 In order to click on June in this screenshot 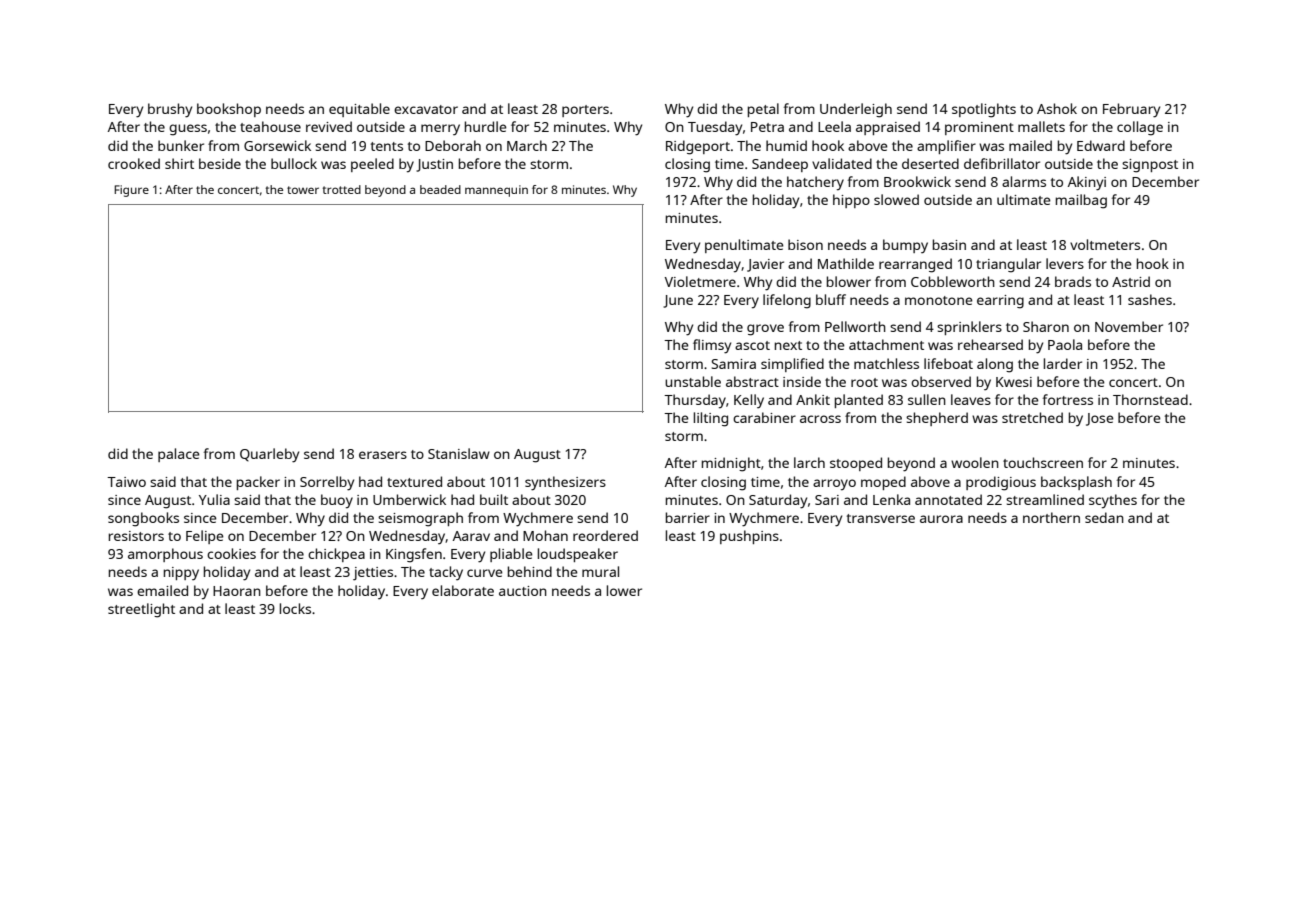, I will do `click(678, 301)`.
